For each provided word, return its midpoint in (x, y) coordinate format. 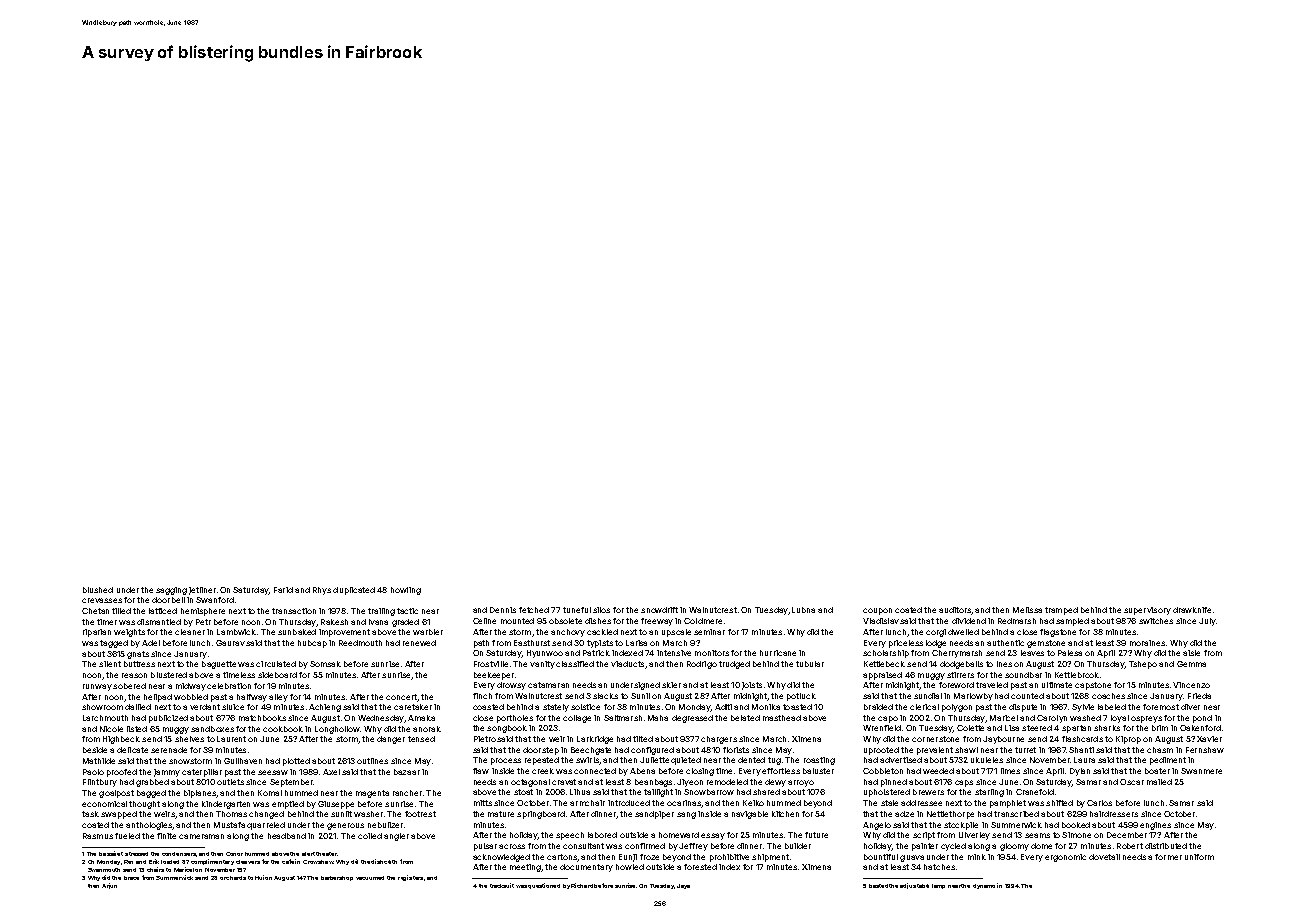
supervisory (1147, 611)
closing (700, 772)
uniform (1199, 857)
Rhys (322, 591)
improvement (344, 633)
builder (798, 846)
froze (649, 857)
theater (326, 854)
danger (391, 740)
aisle (1191, 653)
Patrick (596, 653)
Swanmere (1201, 771)
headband (287, 836)
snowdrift (659, 610)
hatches (939, 867)
